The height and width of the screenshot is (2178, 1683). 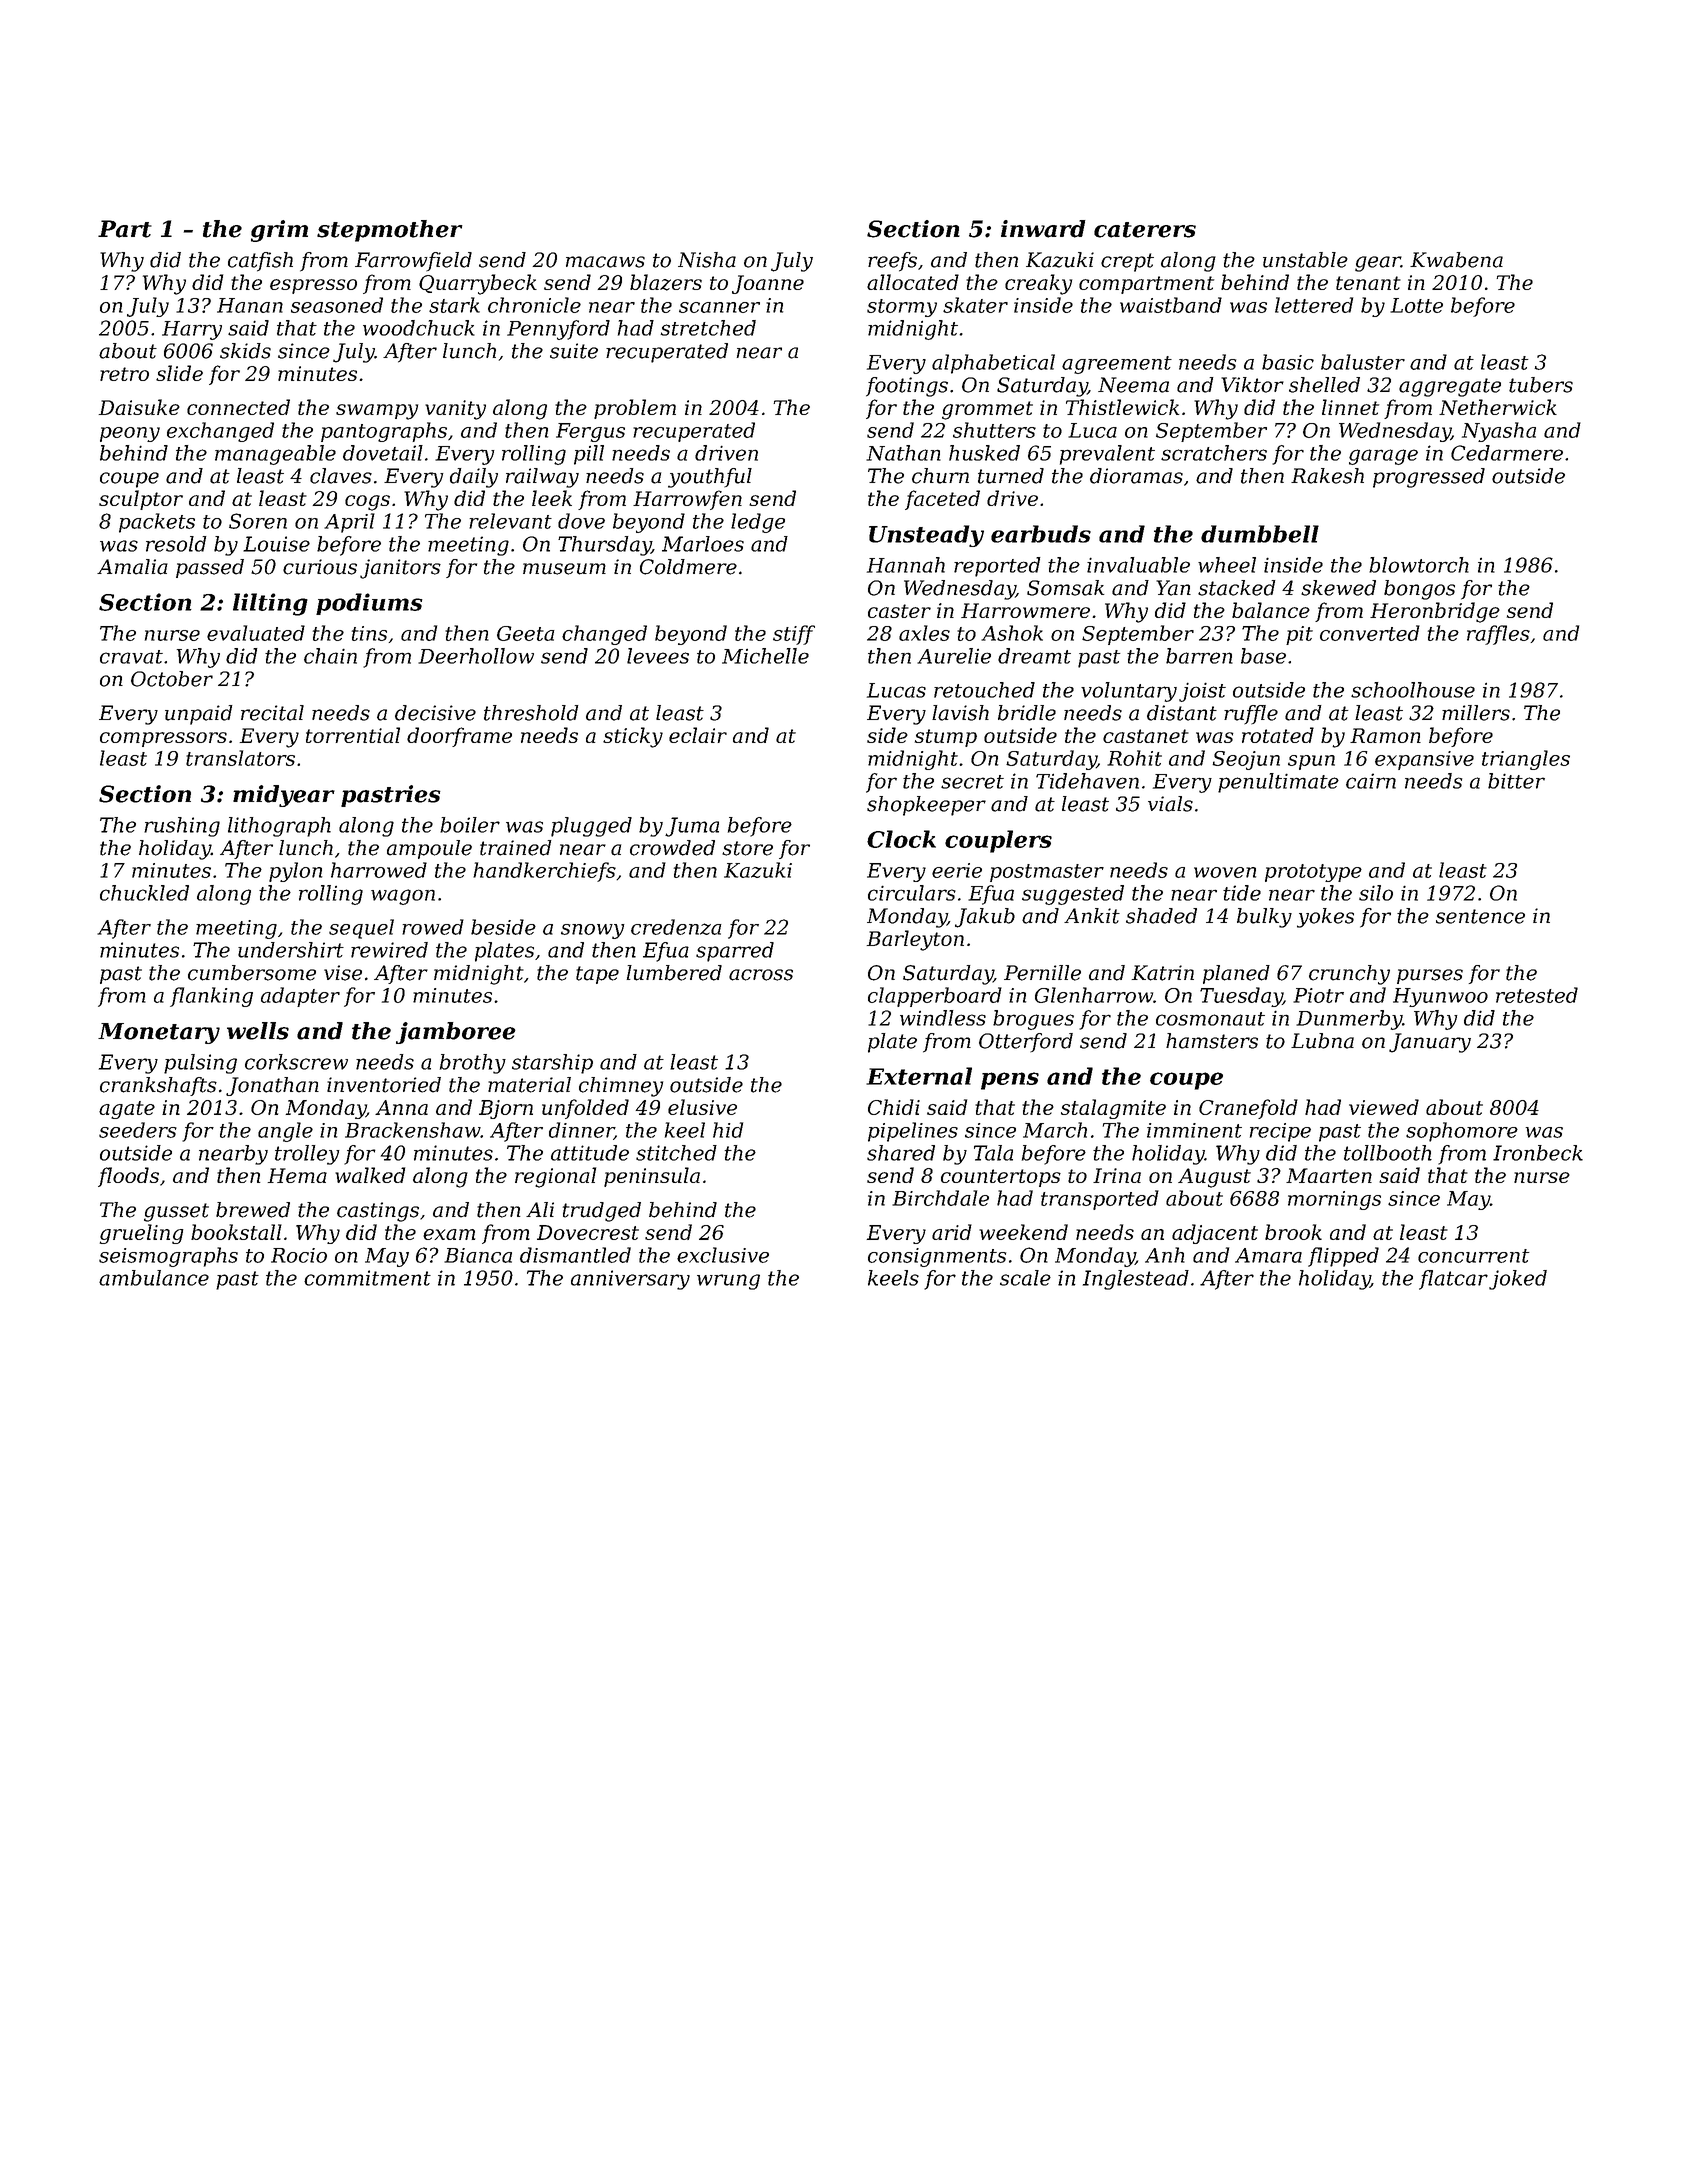 What do you see at coordinates (367, 1278) in the screenshot?
I see `commitment` at bounding box center [367, 1278].
